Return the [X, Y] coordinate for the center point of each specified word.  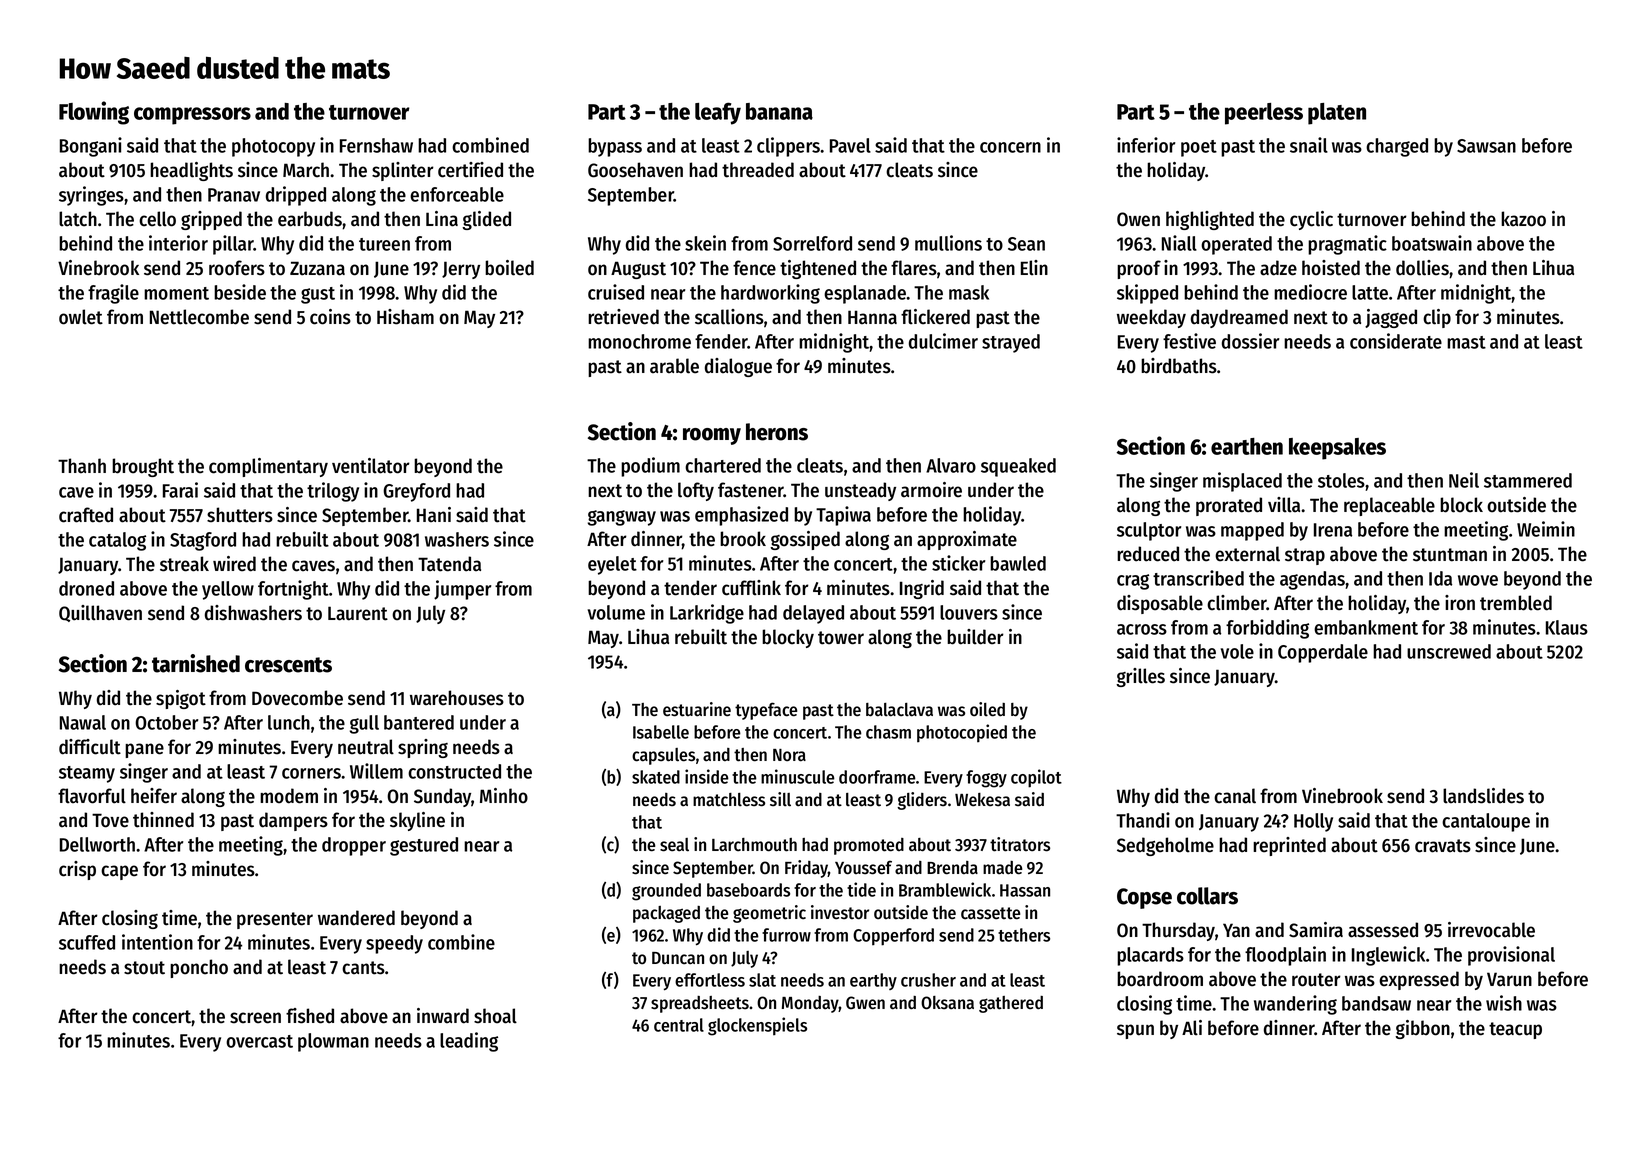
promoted [869, 846]
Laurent [358, 613]
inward [443, 1016]
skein [705, 243]
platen [1337, 114]
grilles [1140, 677]
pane [144, 750]
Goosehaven [635, 170]
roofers [237, 268]
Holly [1313, 822]
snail [1309, 145]
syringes [91, 196]
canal [1235, 796]
